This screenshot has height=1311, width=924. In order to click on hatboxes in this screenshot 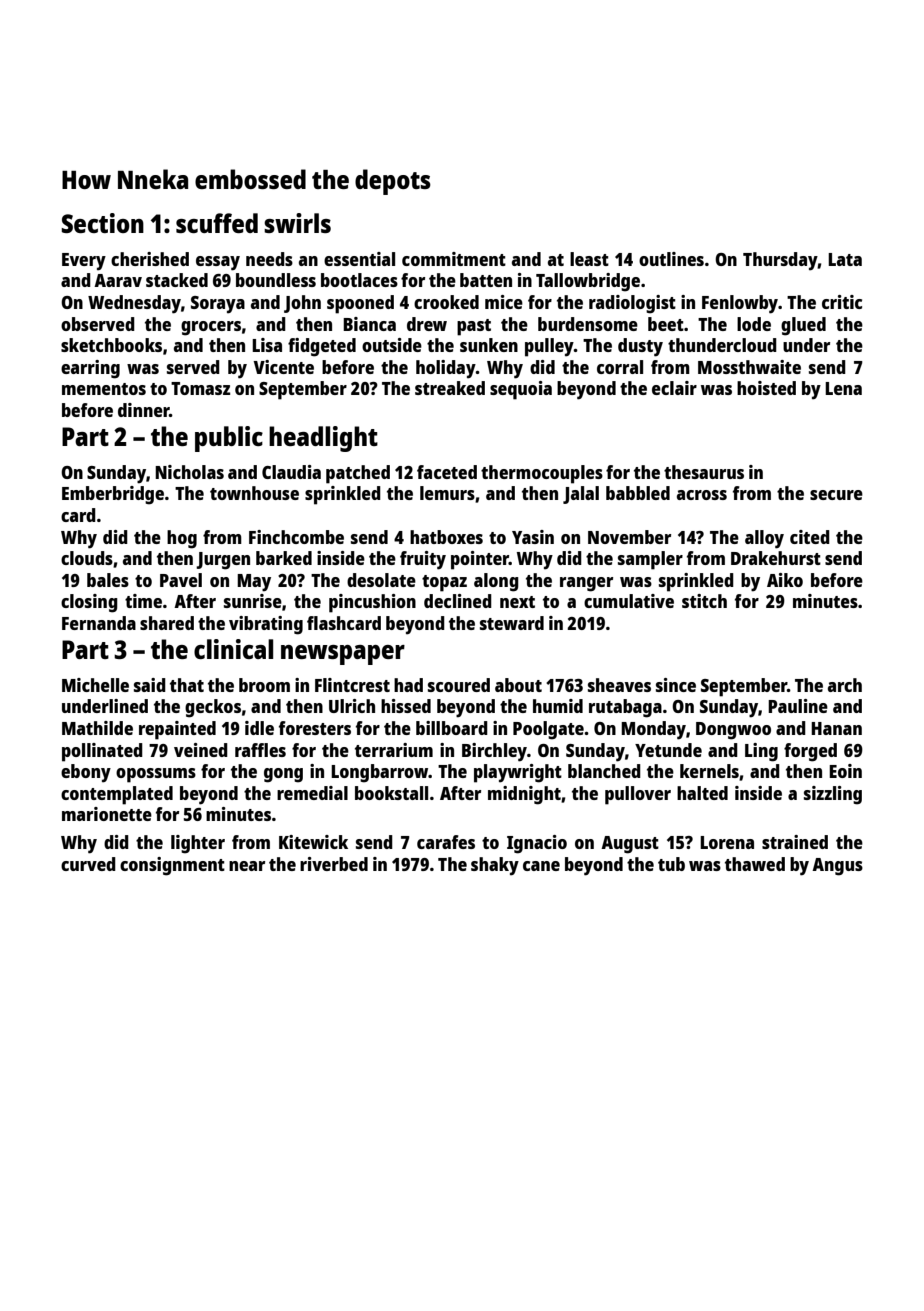, I will do `click(446, 537)`.
